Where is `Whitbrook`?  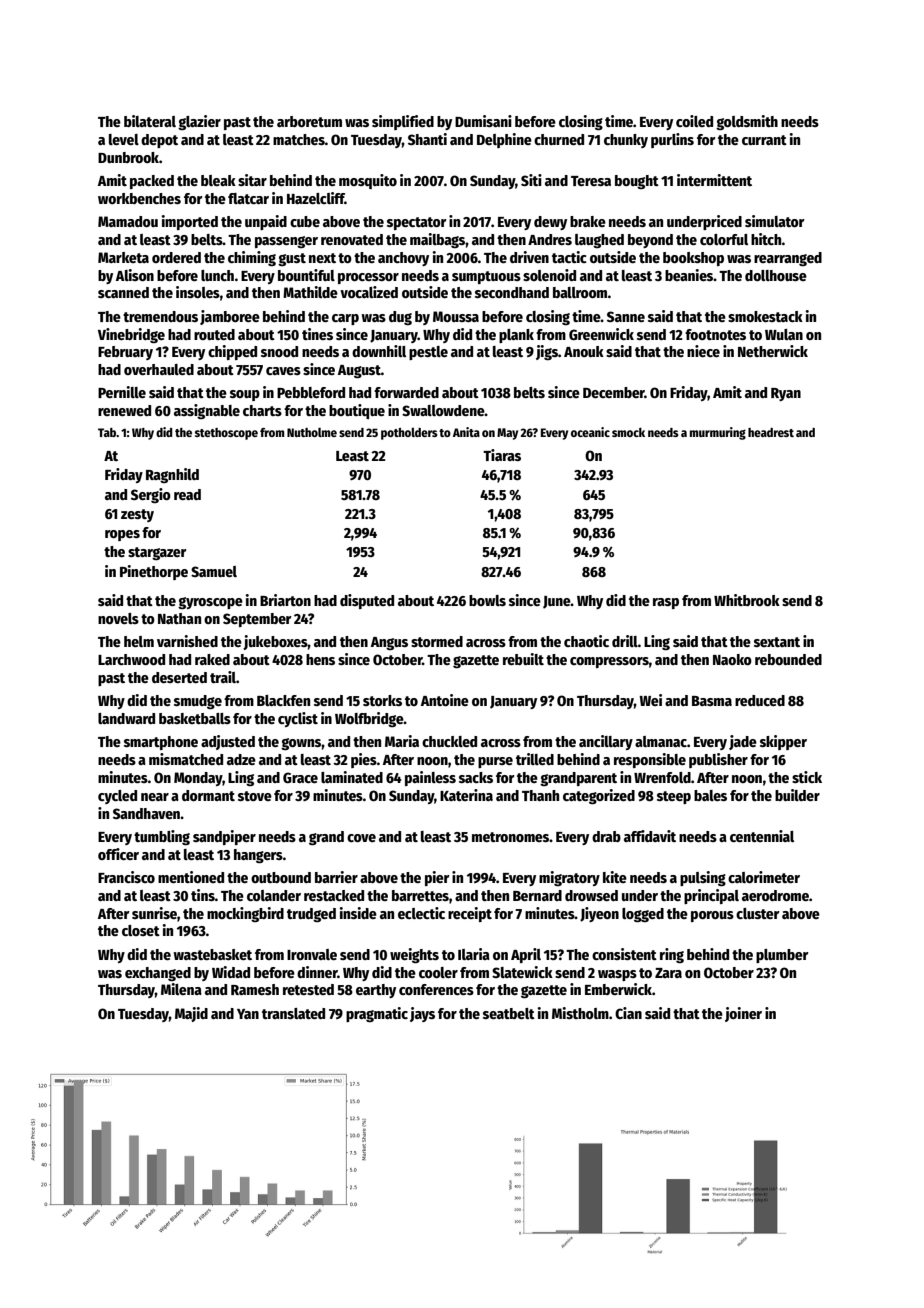 Whitbrook is located at coordinates (747, 600).
